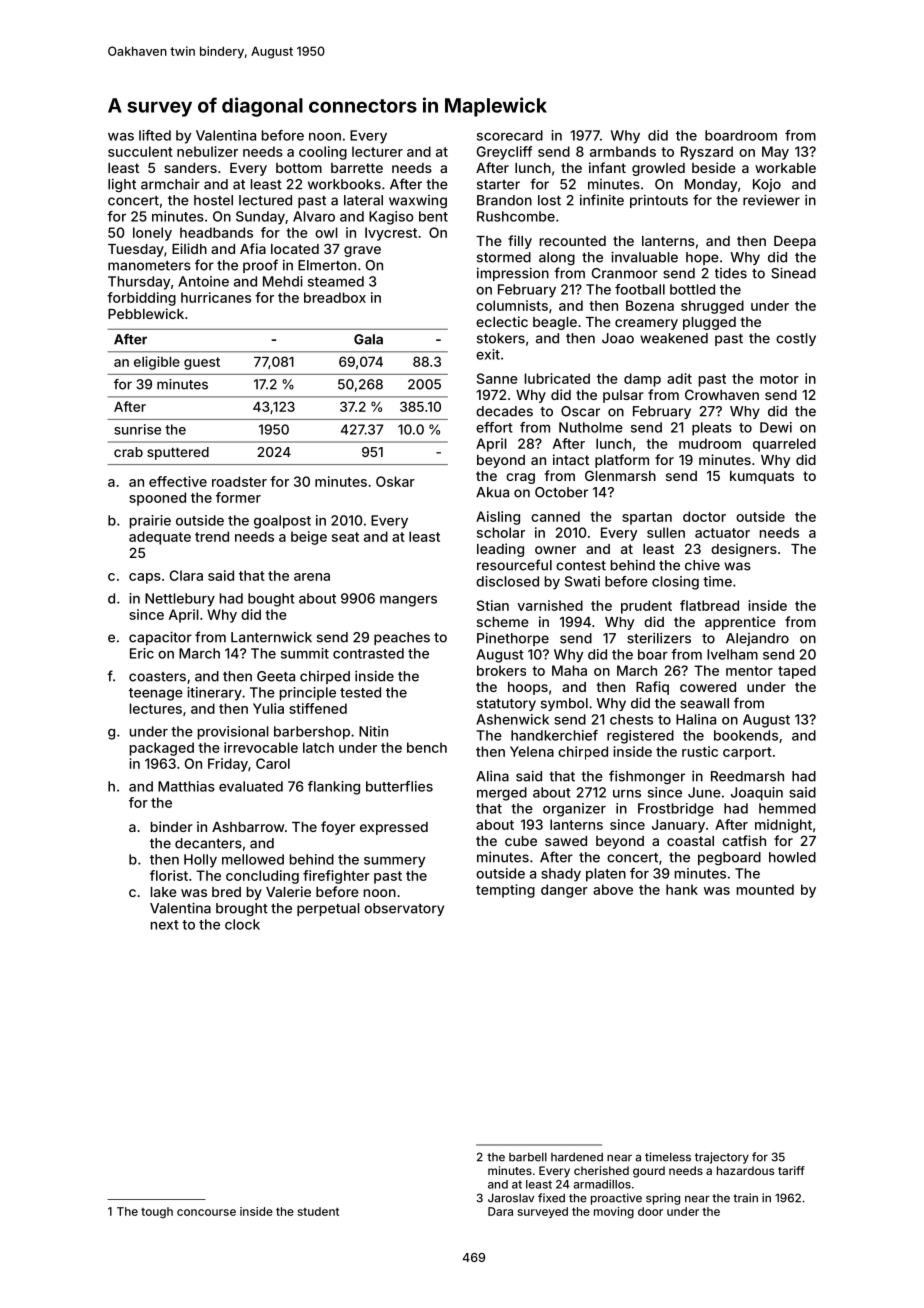  What do you see at coordinates (157, 1213) in the image?
I see `tough` at bounding box center [157, 1213].
